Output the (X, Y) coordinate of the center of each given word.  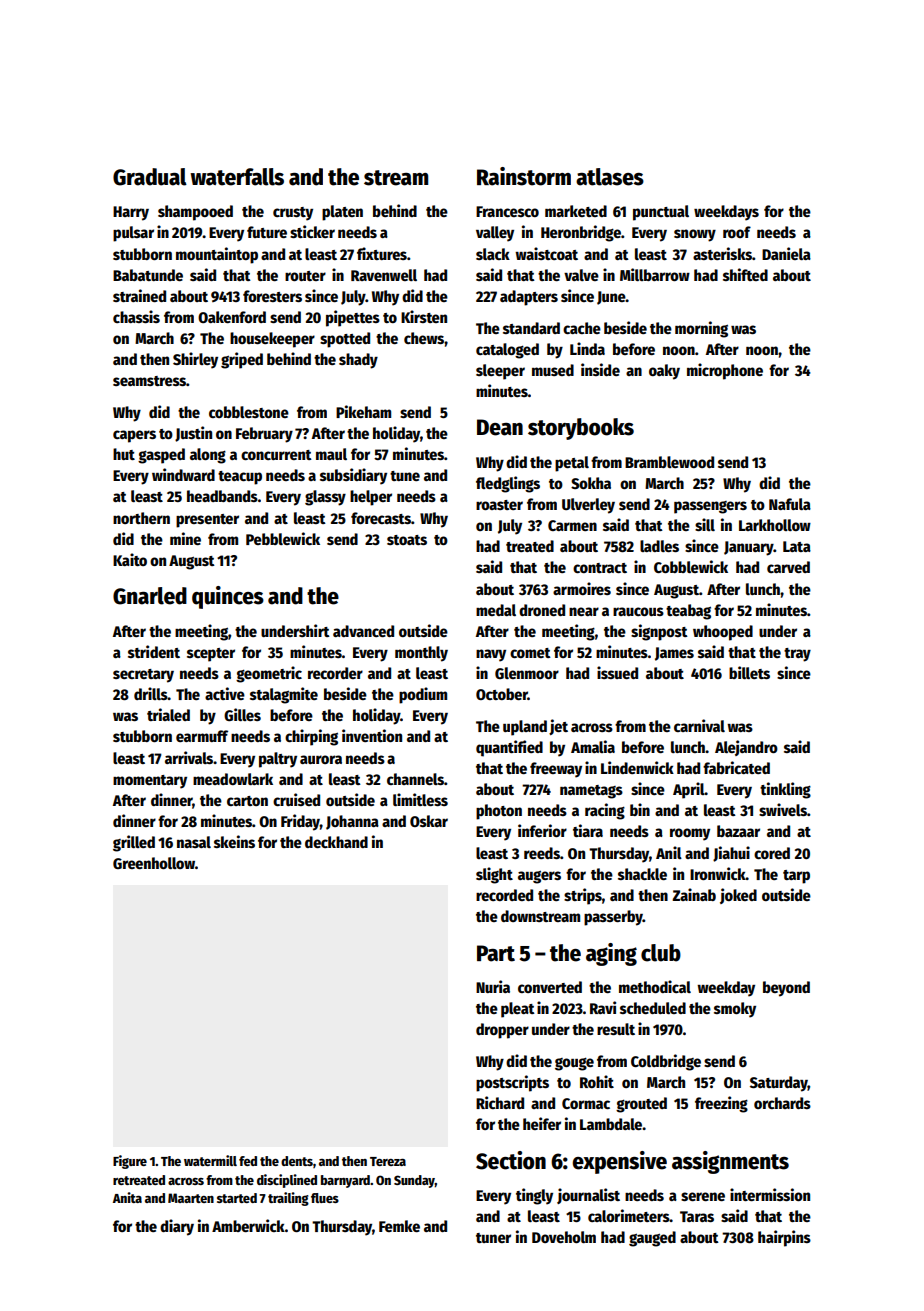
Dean (500, 427)
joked (738, 896)
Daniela (786, 253)
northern (141, 518)
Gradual (150, 177)
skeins (234, 841)
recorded (504, 895)
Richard (500, 1102)
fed (248, 1161)
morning (701, 329)
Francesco (507, 211)
